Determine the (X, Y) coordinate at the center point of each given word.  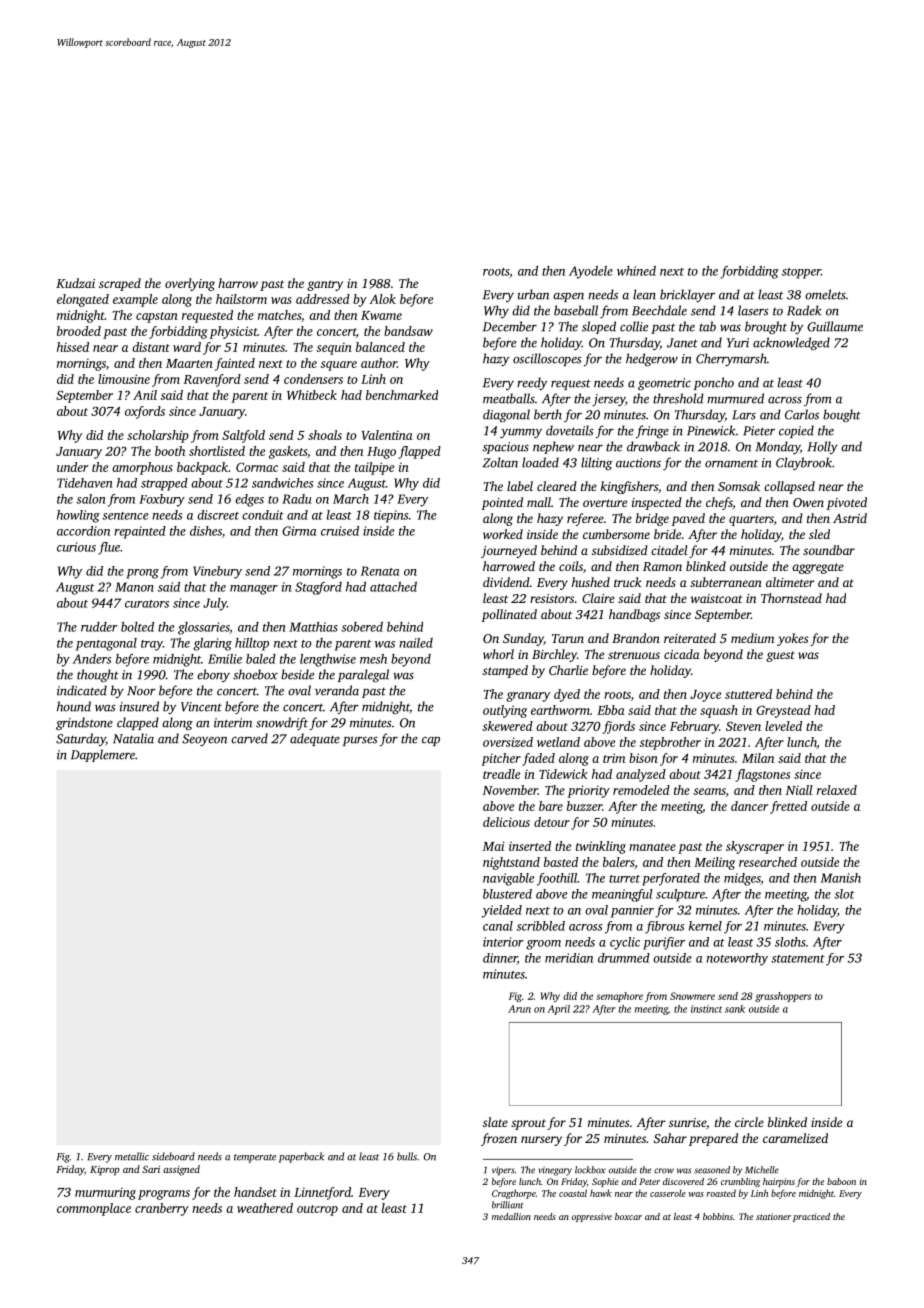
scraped (120, 284)
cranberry (162, 1209)
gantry (325, 285)
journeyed (509, 551)
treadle (501, 774)
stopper (801, 273)
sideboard (173, 1156)
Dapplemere (103, 755)
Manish (841, 878)
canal (498, 926)
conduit (263, 515)
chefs (719, 503)
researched (768, 862)
